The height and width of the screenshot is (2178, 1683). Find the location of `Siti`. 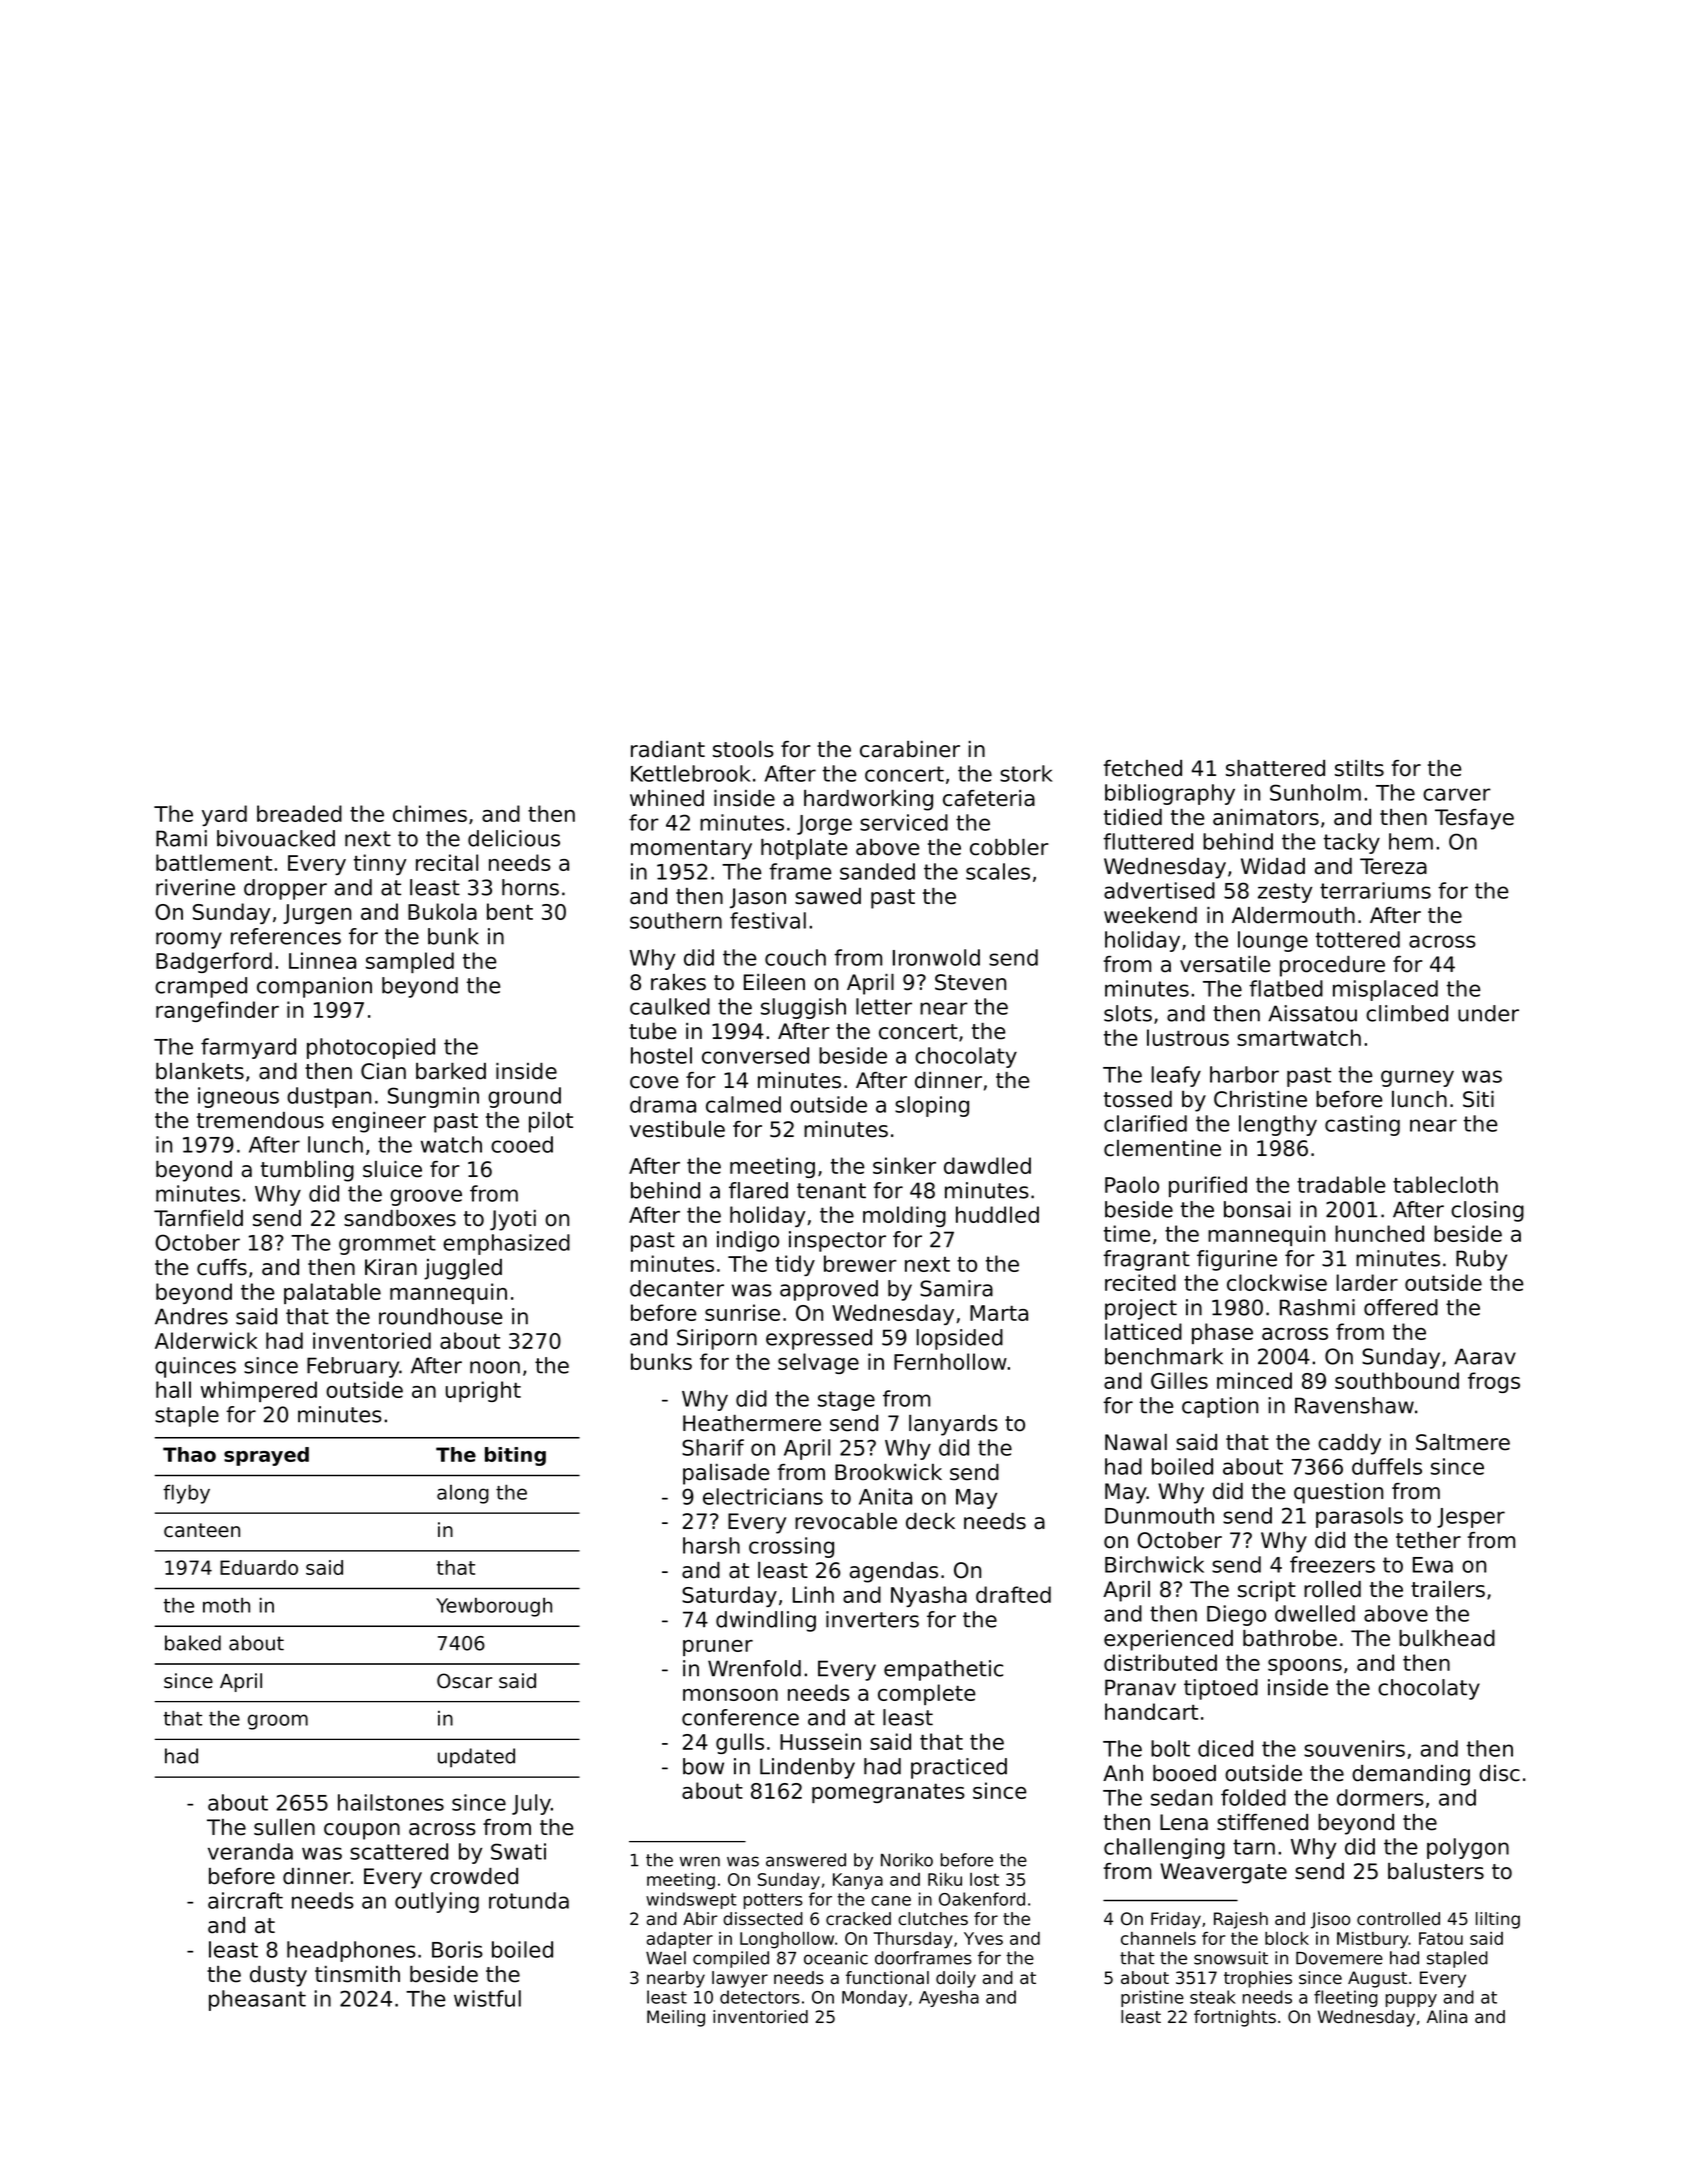

Siti is located at coordinates (1478, 1099).
